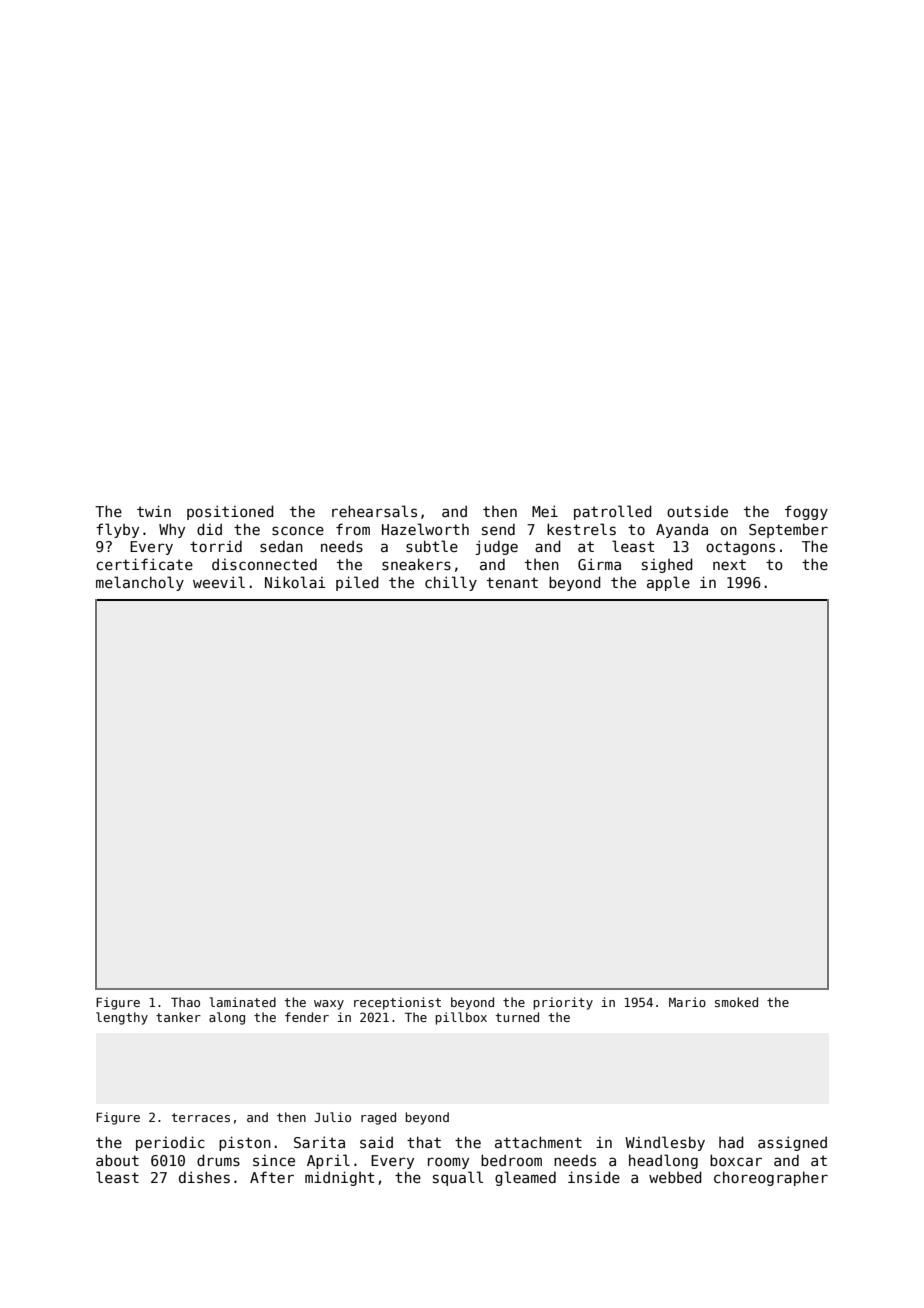 The width and height of the screenshot is (924, 1308). Describe the element at coordinates (185, 1002) in the screenshot. I see `Thao` at that location.
